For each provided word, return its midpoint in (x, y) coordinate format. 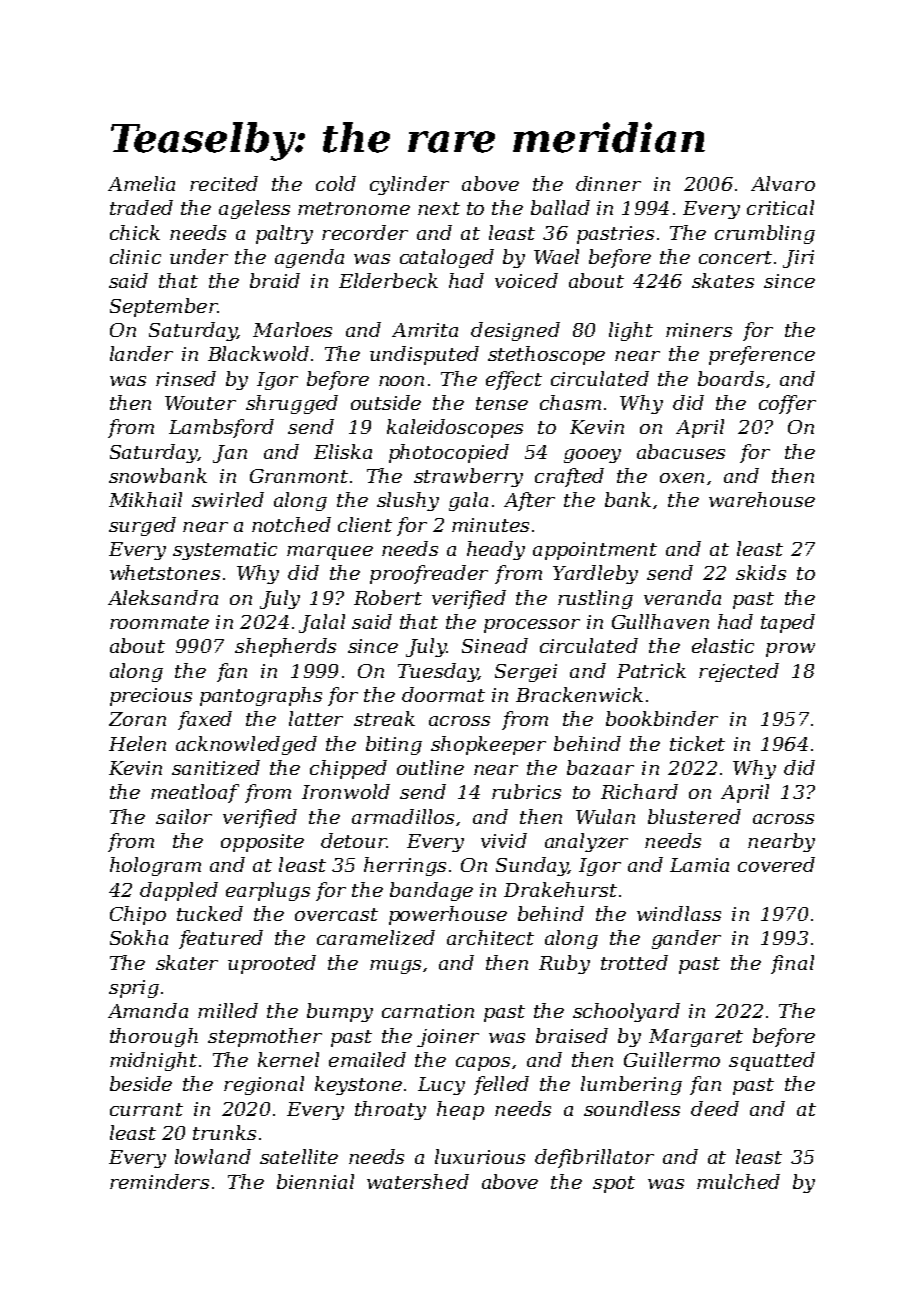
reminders (159, 1181)
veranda (682, 597)
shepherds (285, 647)
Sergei (526, 673)
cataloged (447, 258)
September (163, 307)
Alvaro (783, 183)
